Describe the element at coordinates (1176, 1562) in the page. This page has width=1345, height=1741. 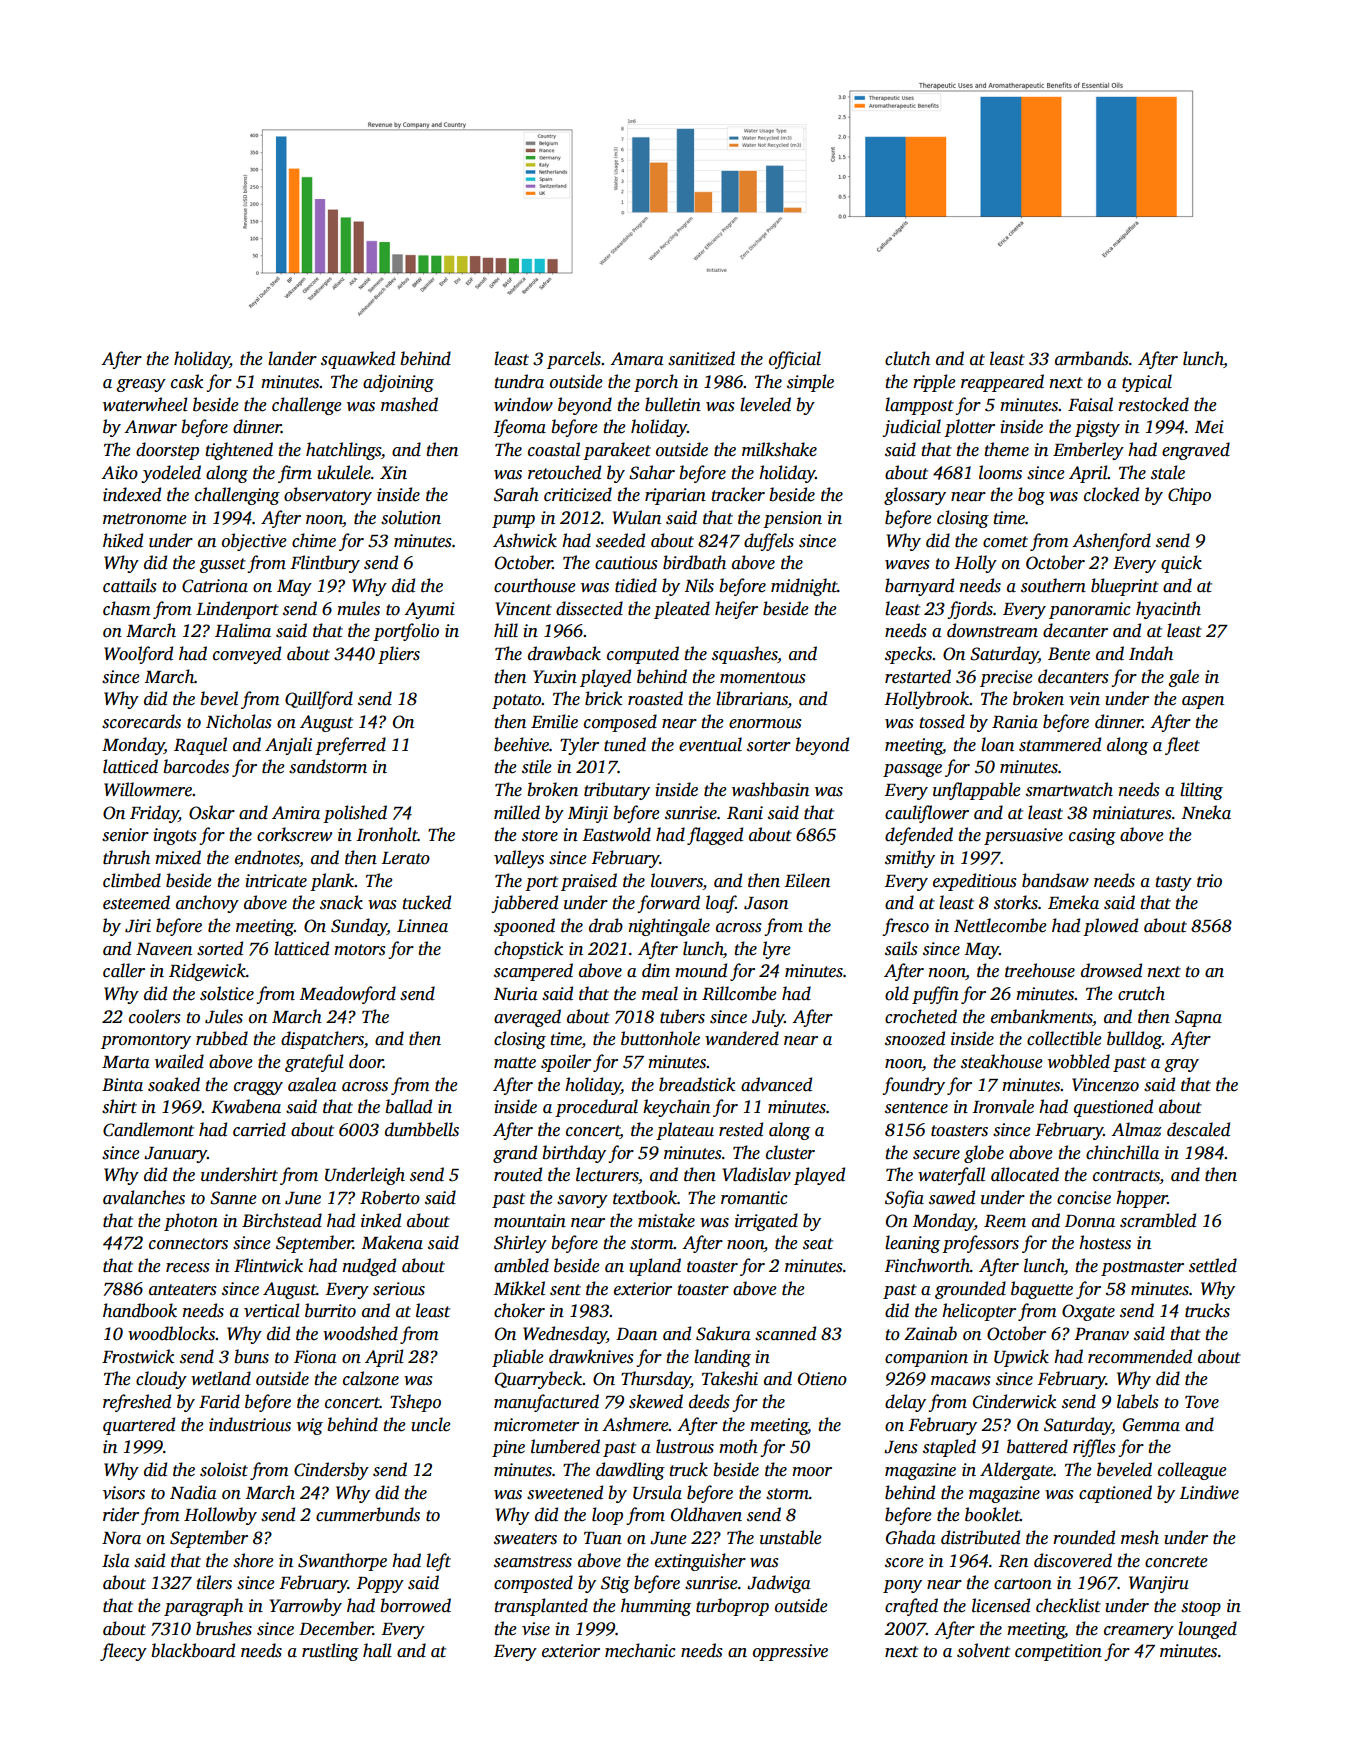
I see `concrete` at that location.
